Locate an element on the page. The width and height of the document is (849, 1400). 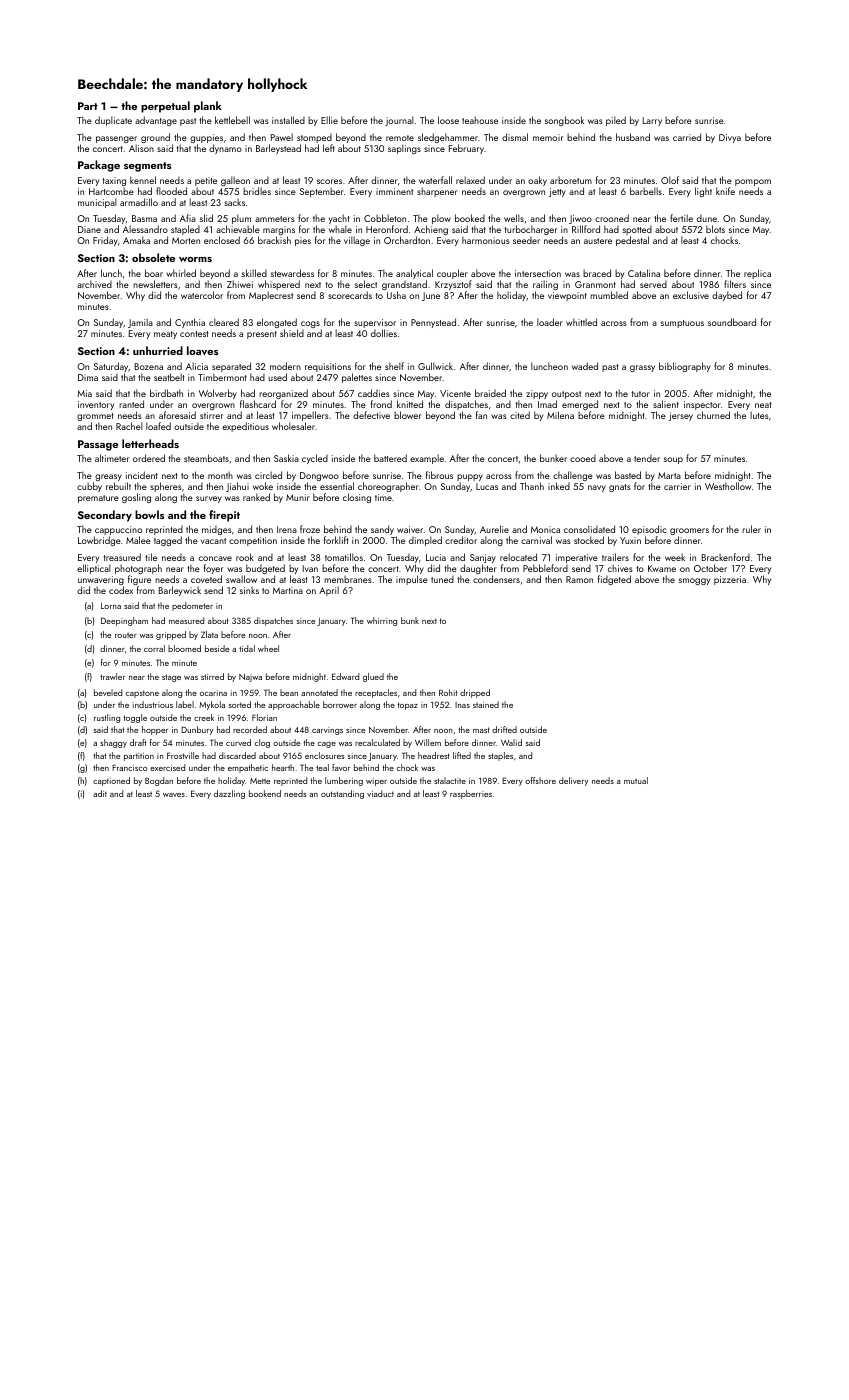
condensers is located at coordinates (496, 579).
